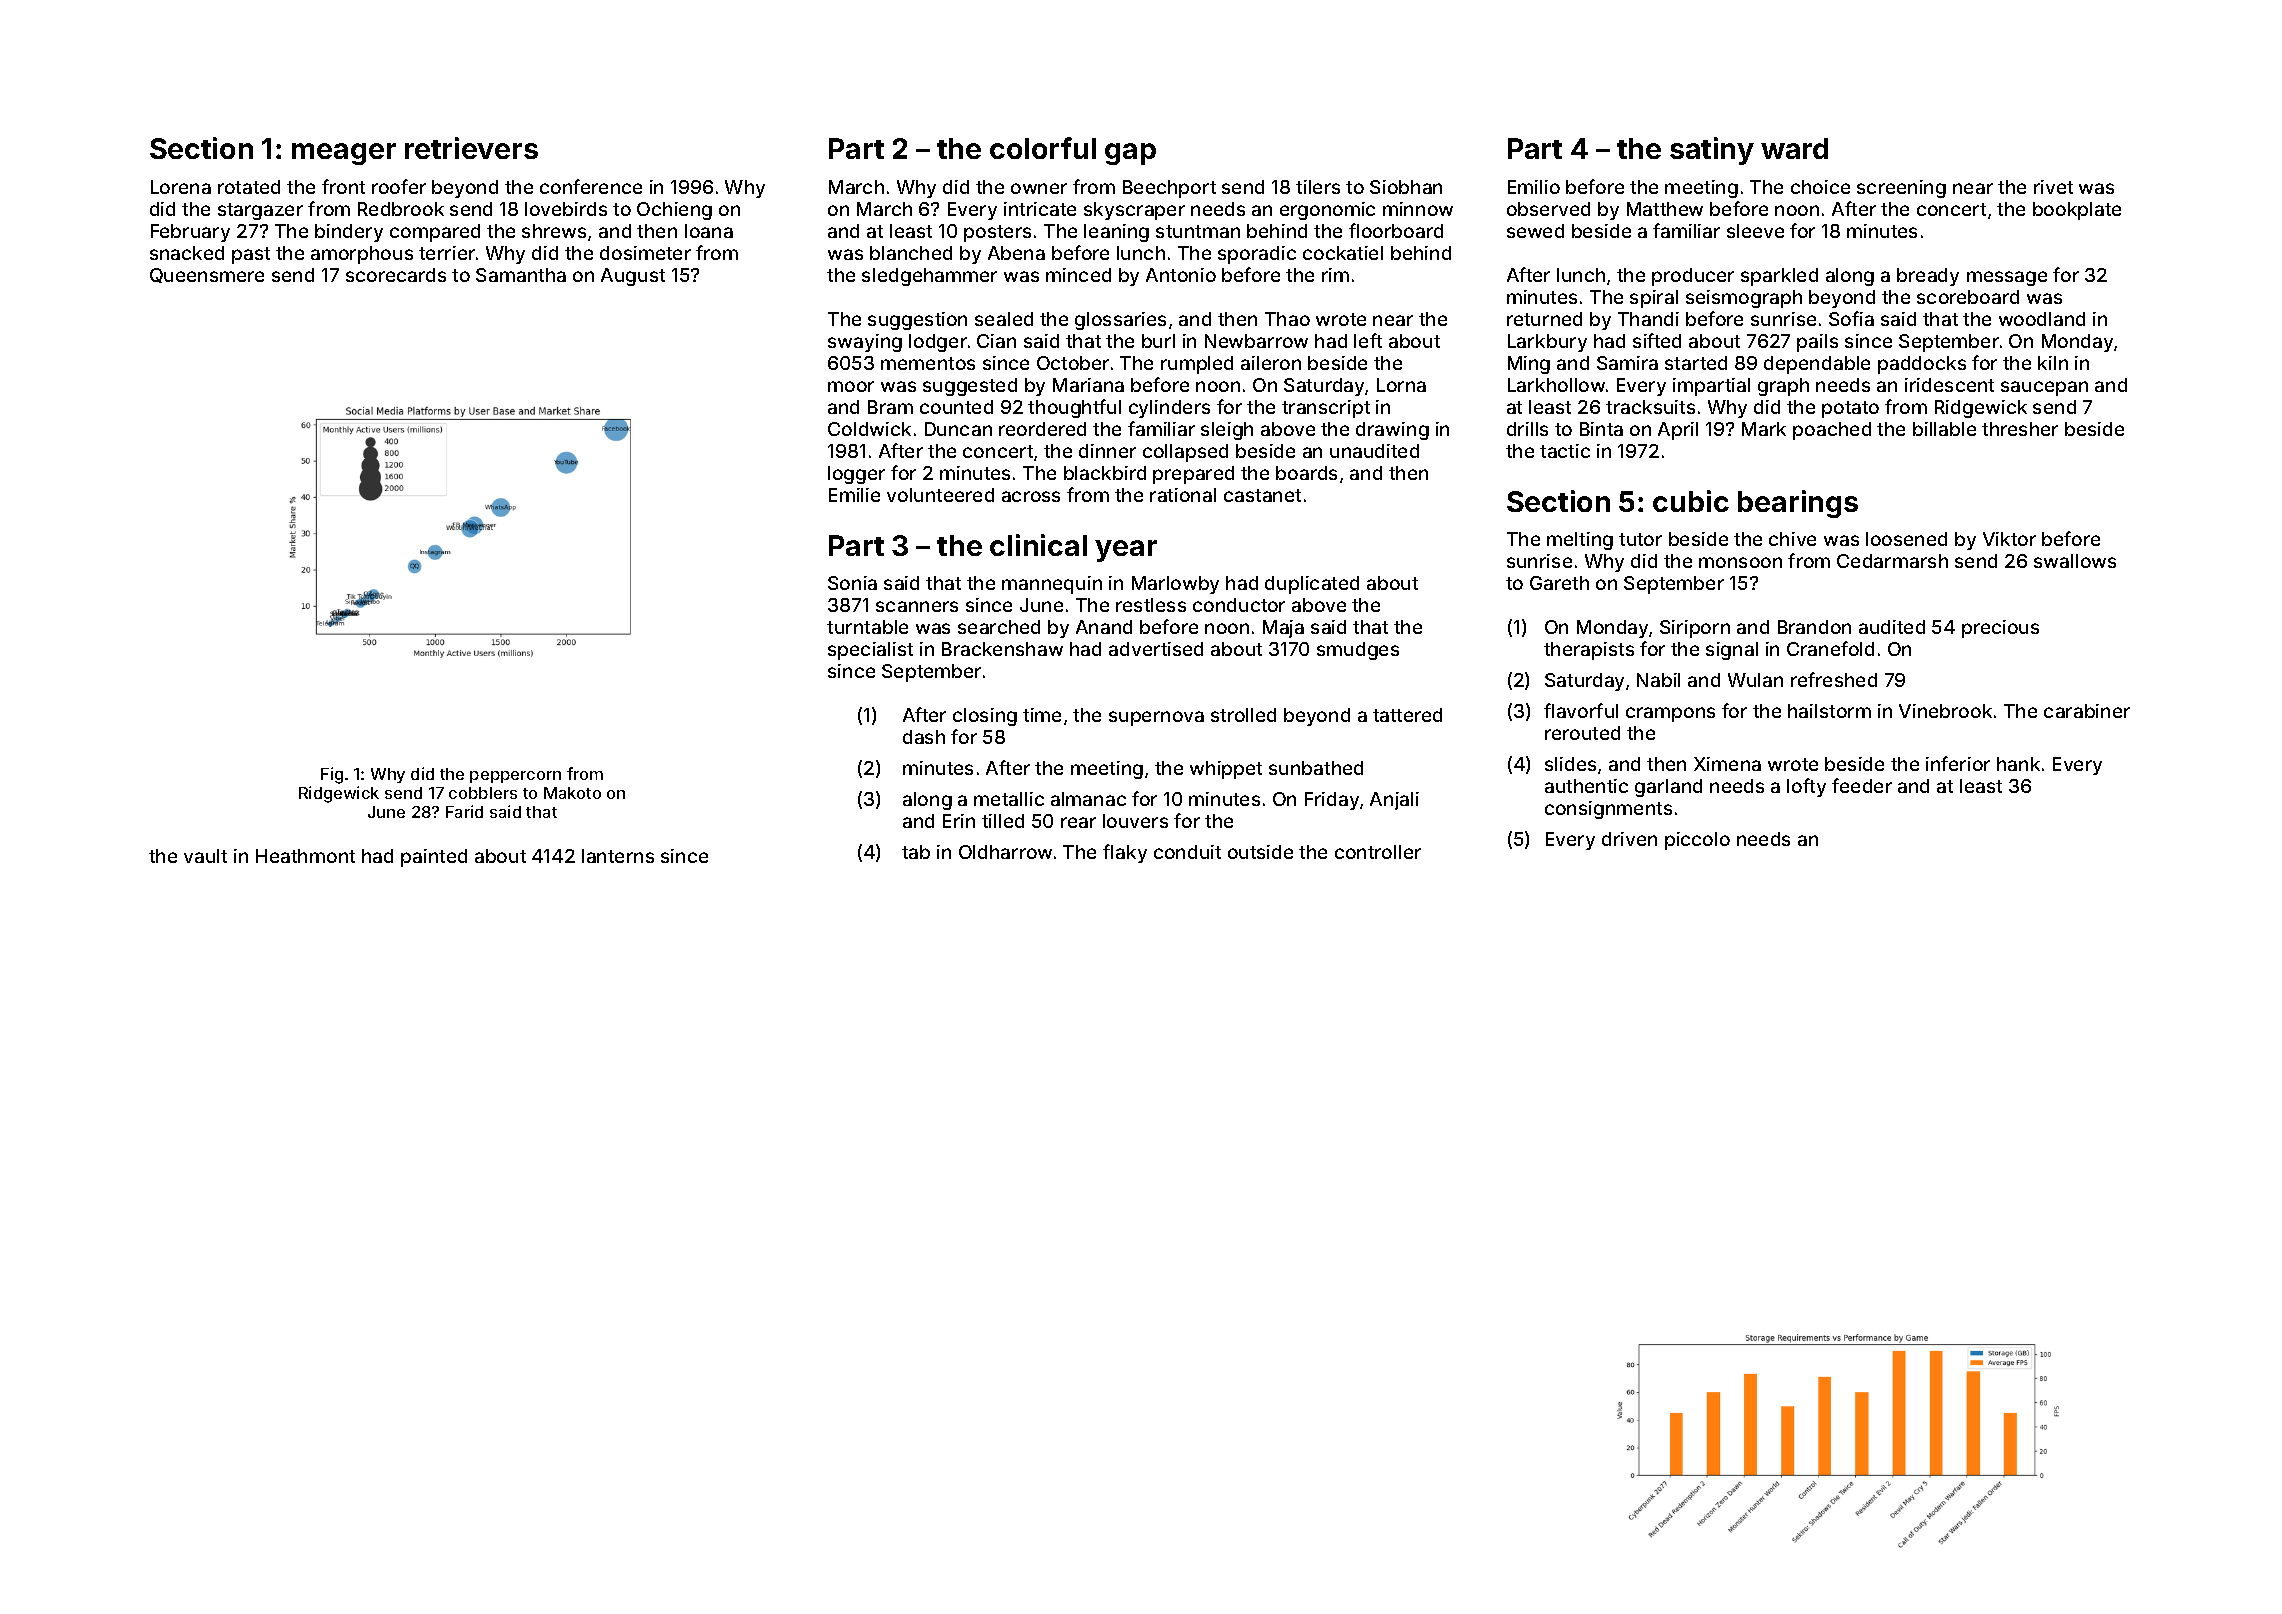 This screenshot has height=1614, width=2282. Describe the element at coordinates (1830, 648) in the screenshot. I see `Cranefold` at that location.
